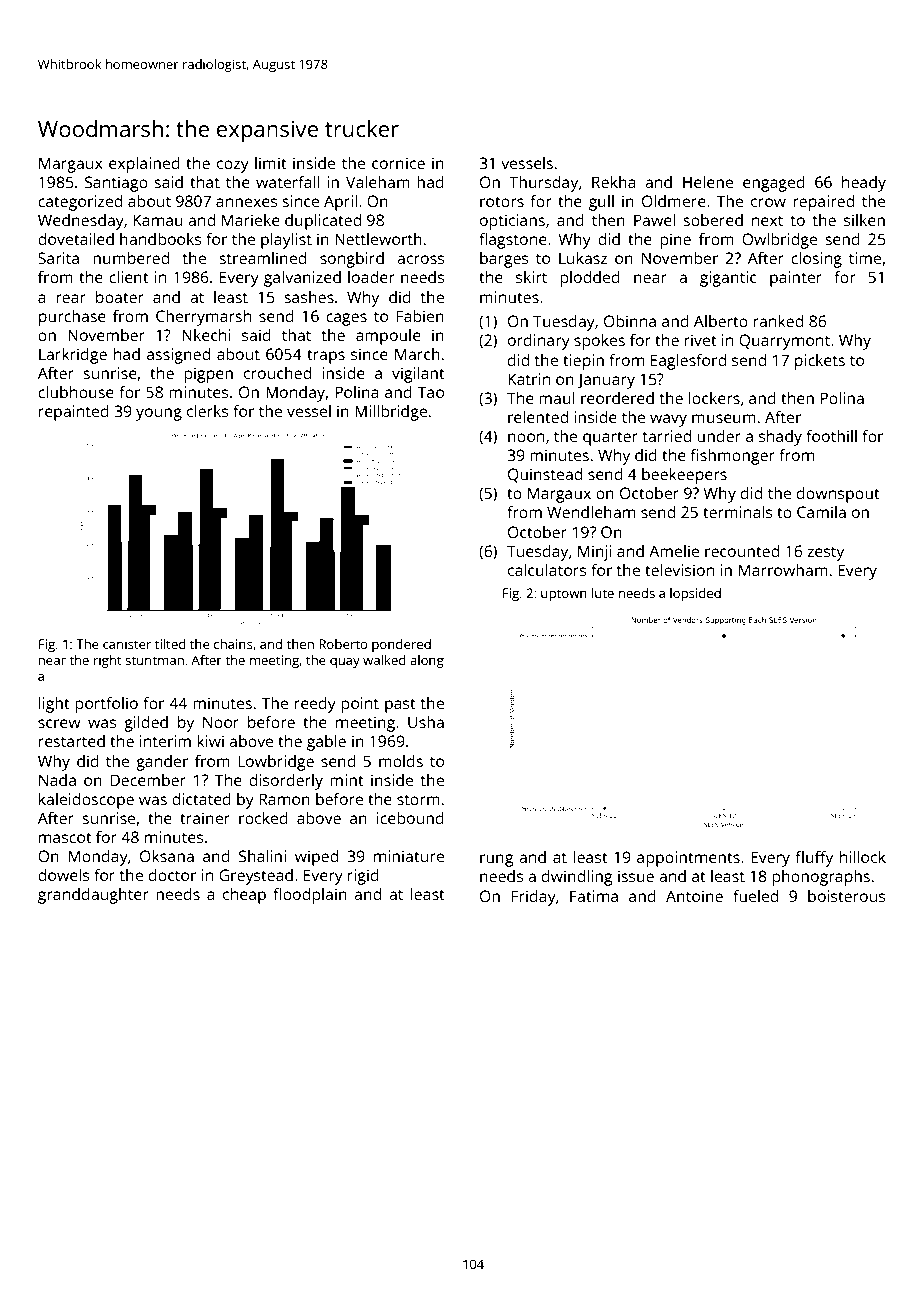  Describe the element at coordinates (630, 321) in the screenshot. I see `Obinna` at that location.
